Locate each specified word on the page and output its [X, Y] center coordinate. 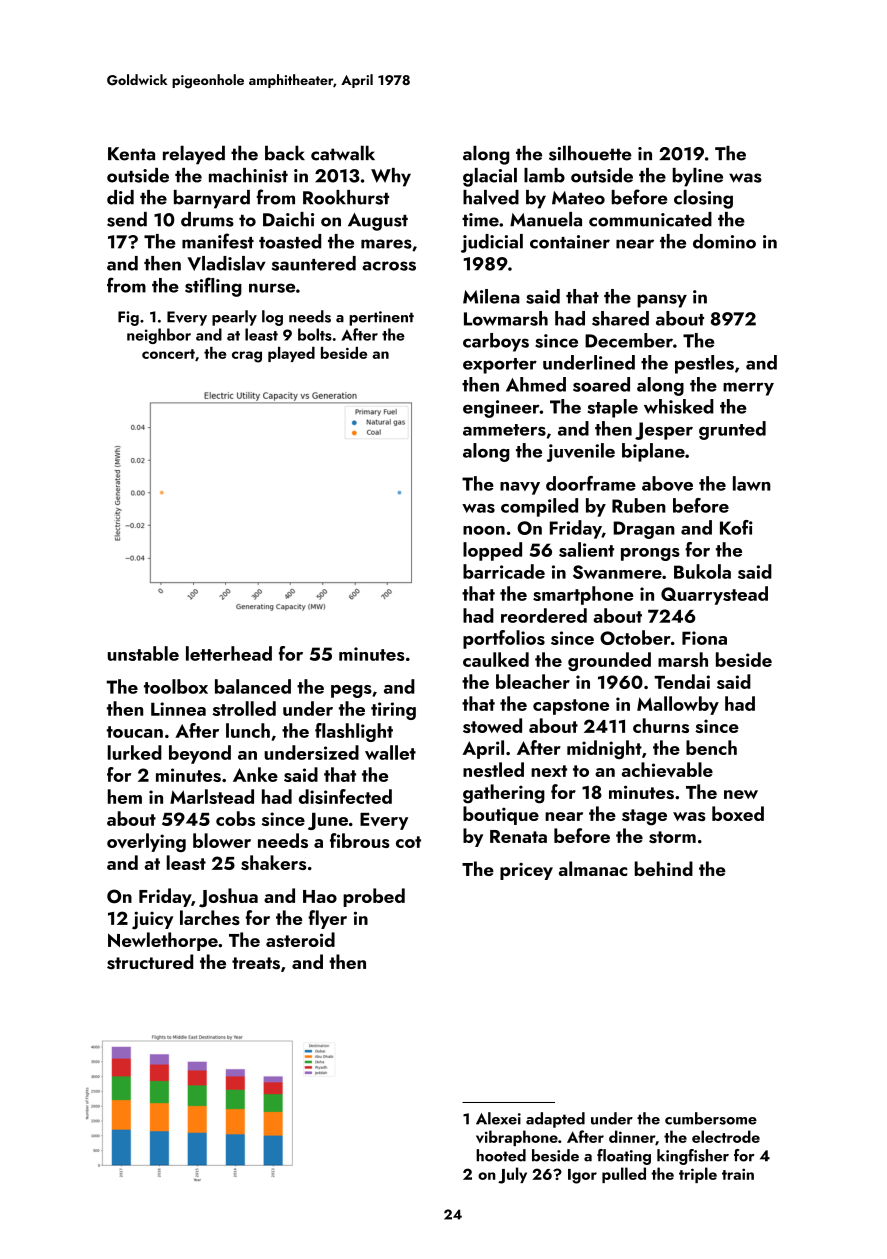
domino [724, 241]
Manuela [546, 219]
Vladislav [226, 263]
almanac [593, 868]
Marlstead [212, 796]
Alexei [498, 1118]
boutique [501, 815]
